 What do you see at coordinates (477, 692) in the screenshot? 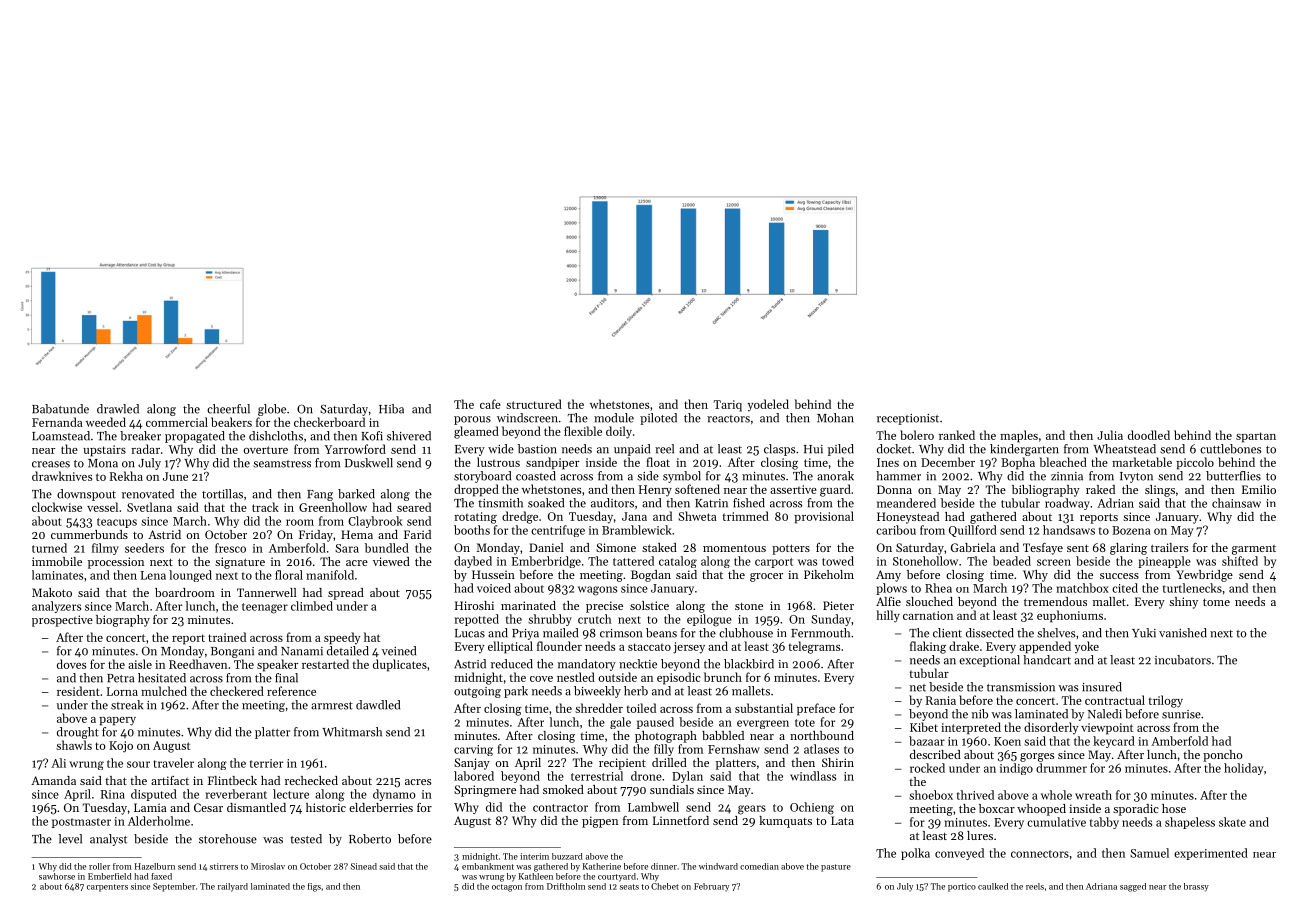
I see `outgoing` at bounding box center [477, 692].
